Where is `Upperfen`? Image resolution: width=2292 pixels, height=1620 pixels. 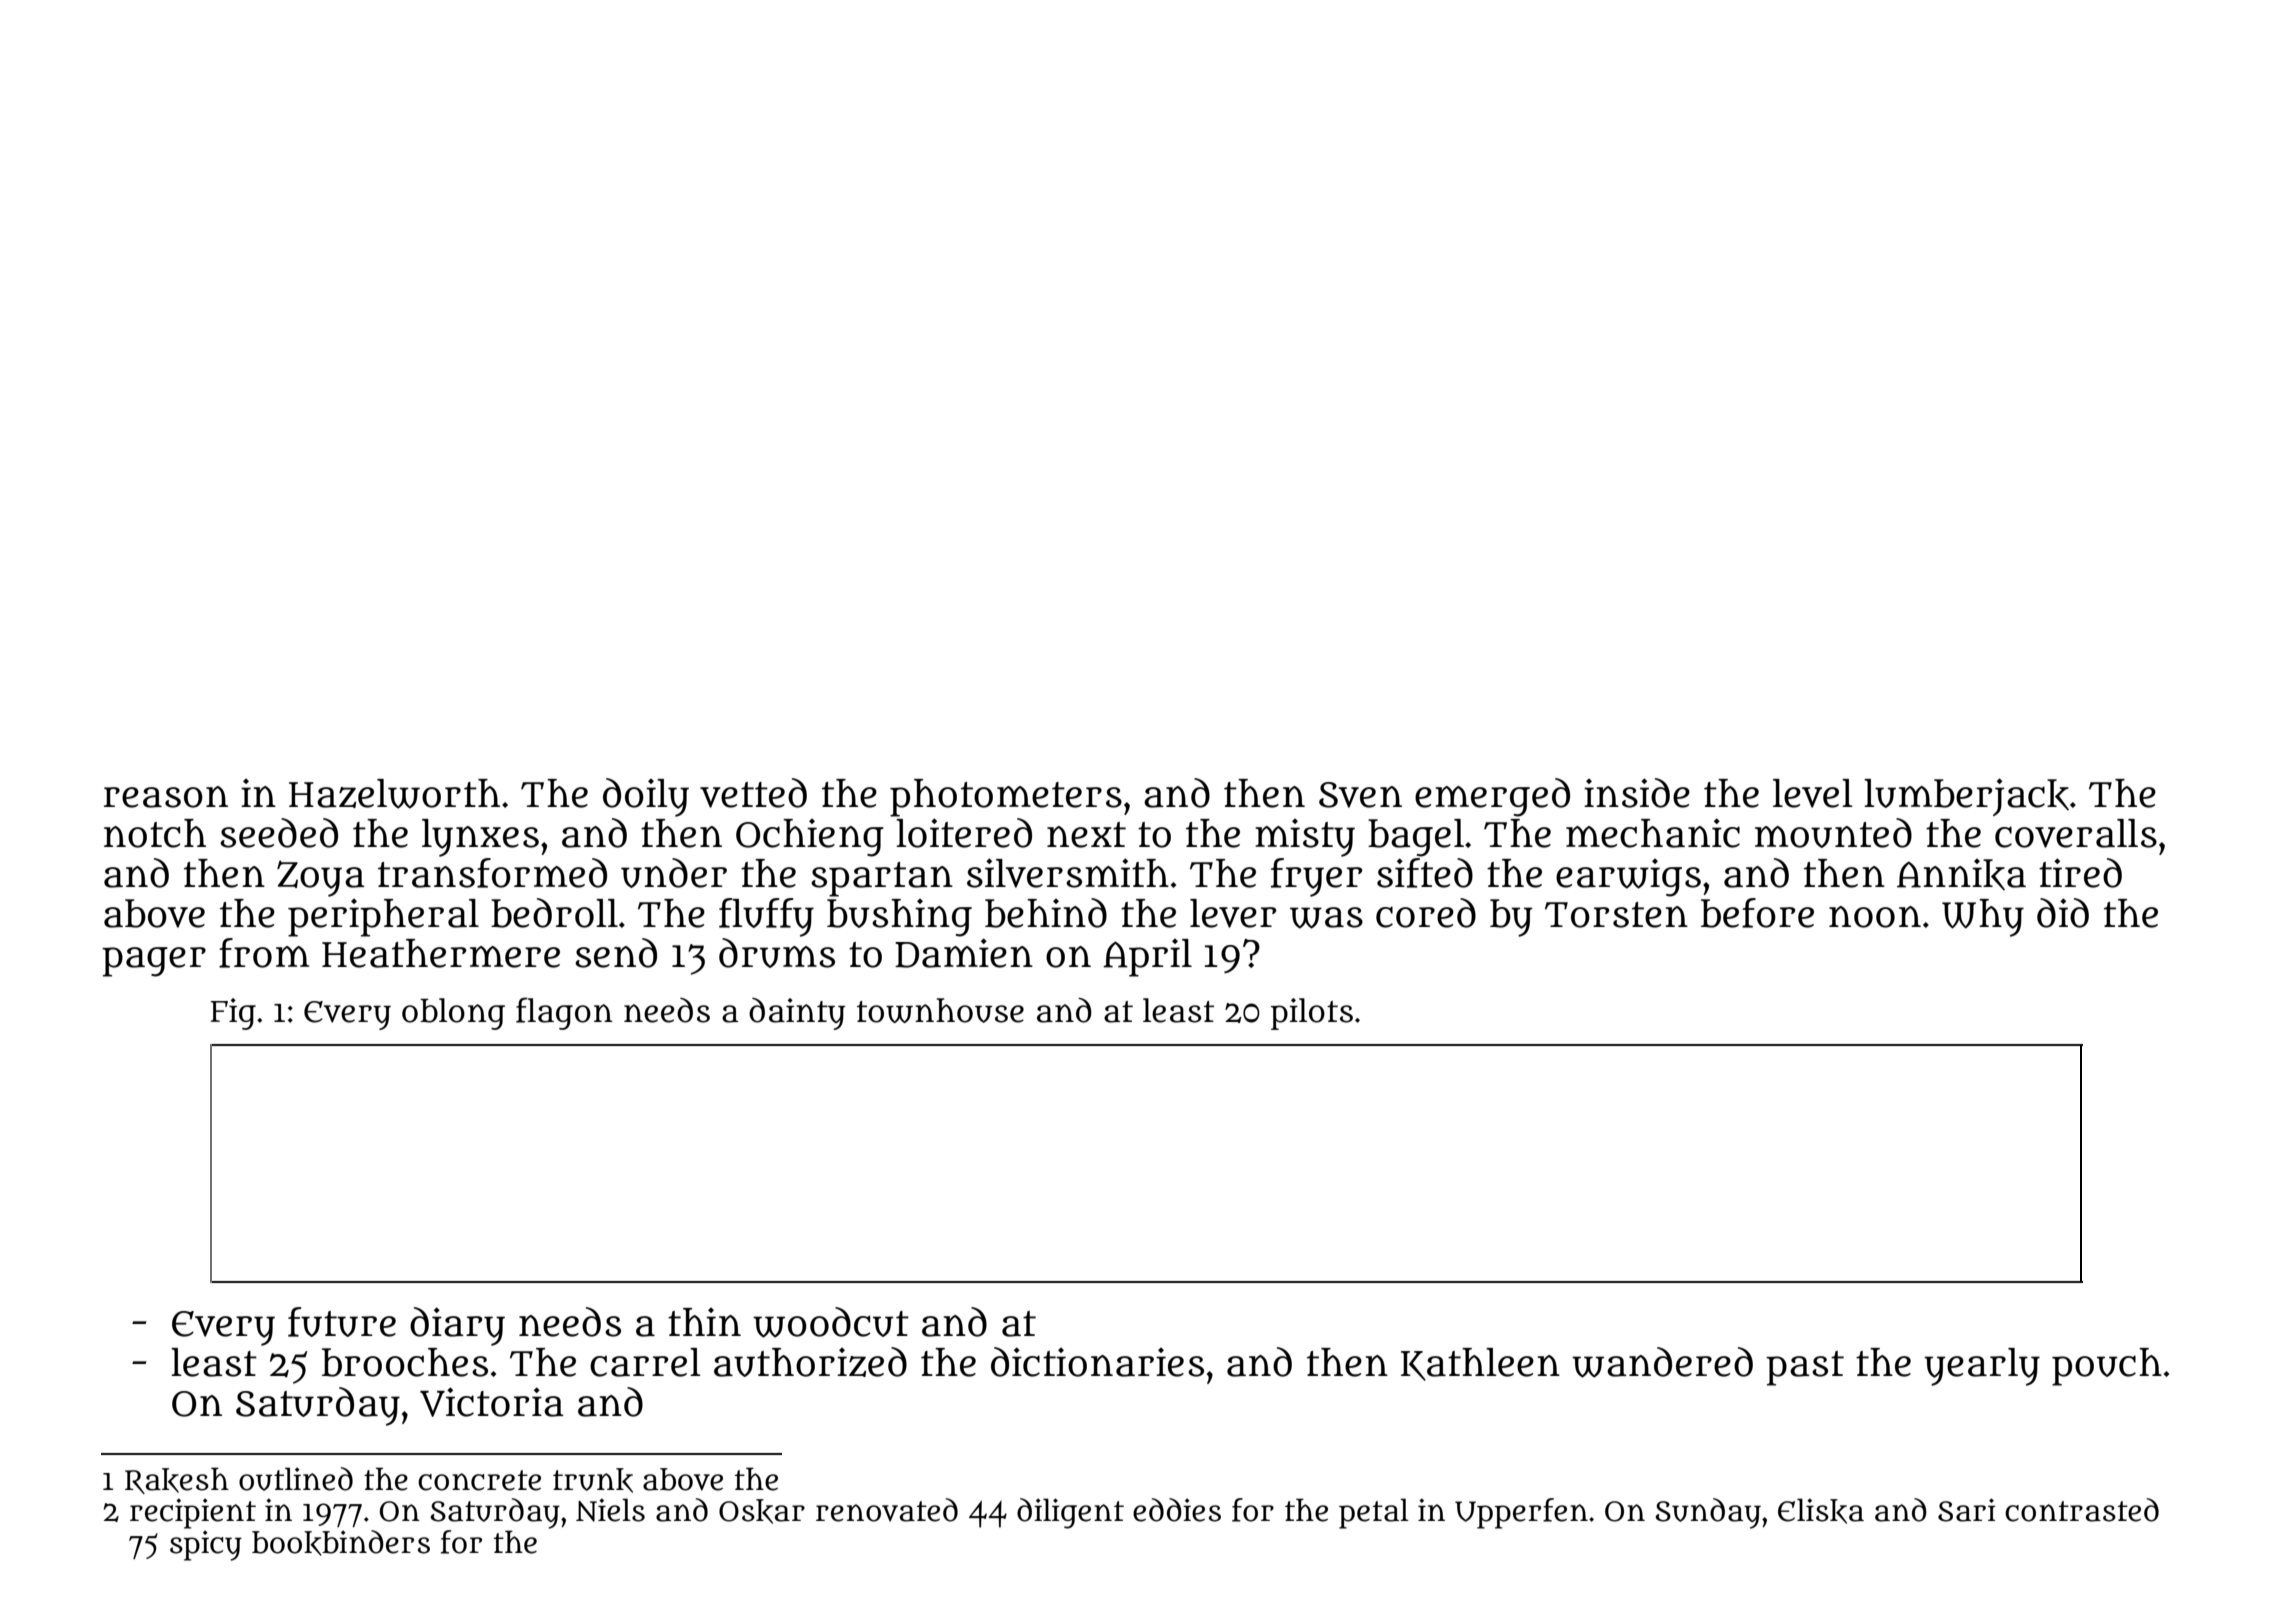
Upperfen is located at coordinates (1521, 1513).
